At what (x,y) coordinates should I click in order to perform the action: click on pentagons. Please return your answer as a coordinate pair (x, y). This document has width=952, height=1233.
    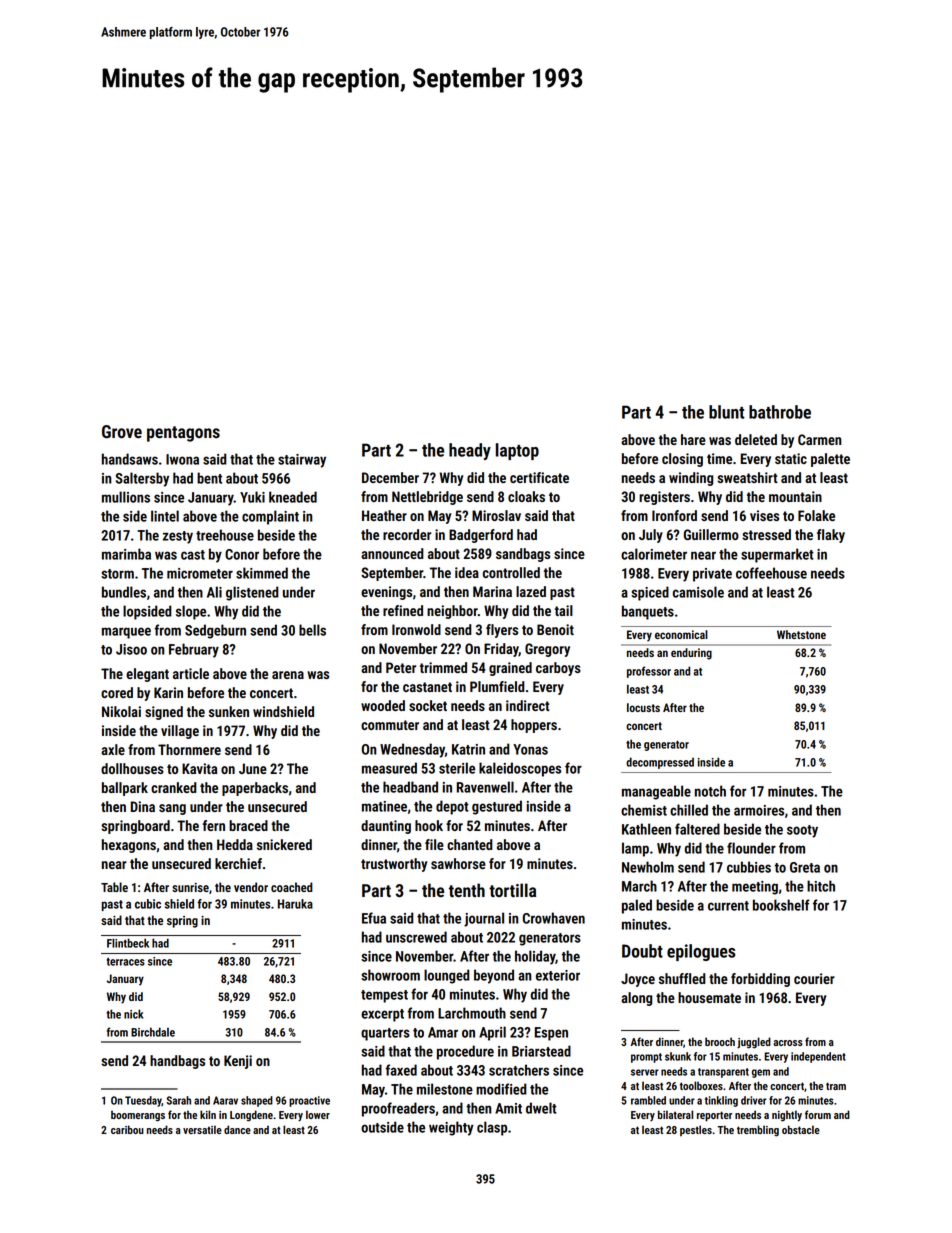
    Looking at the image, I should click on (183, 434).
